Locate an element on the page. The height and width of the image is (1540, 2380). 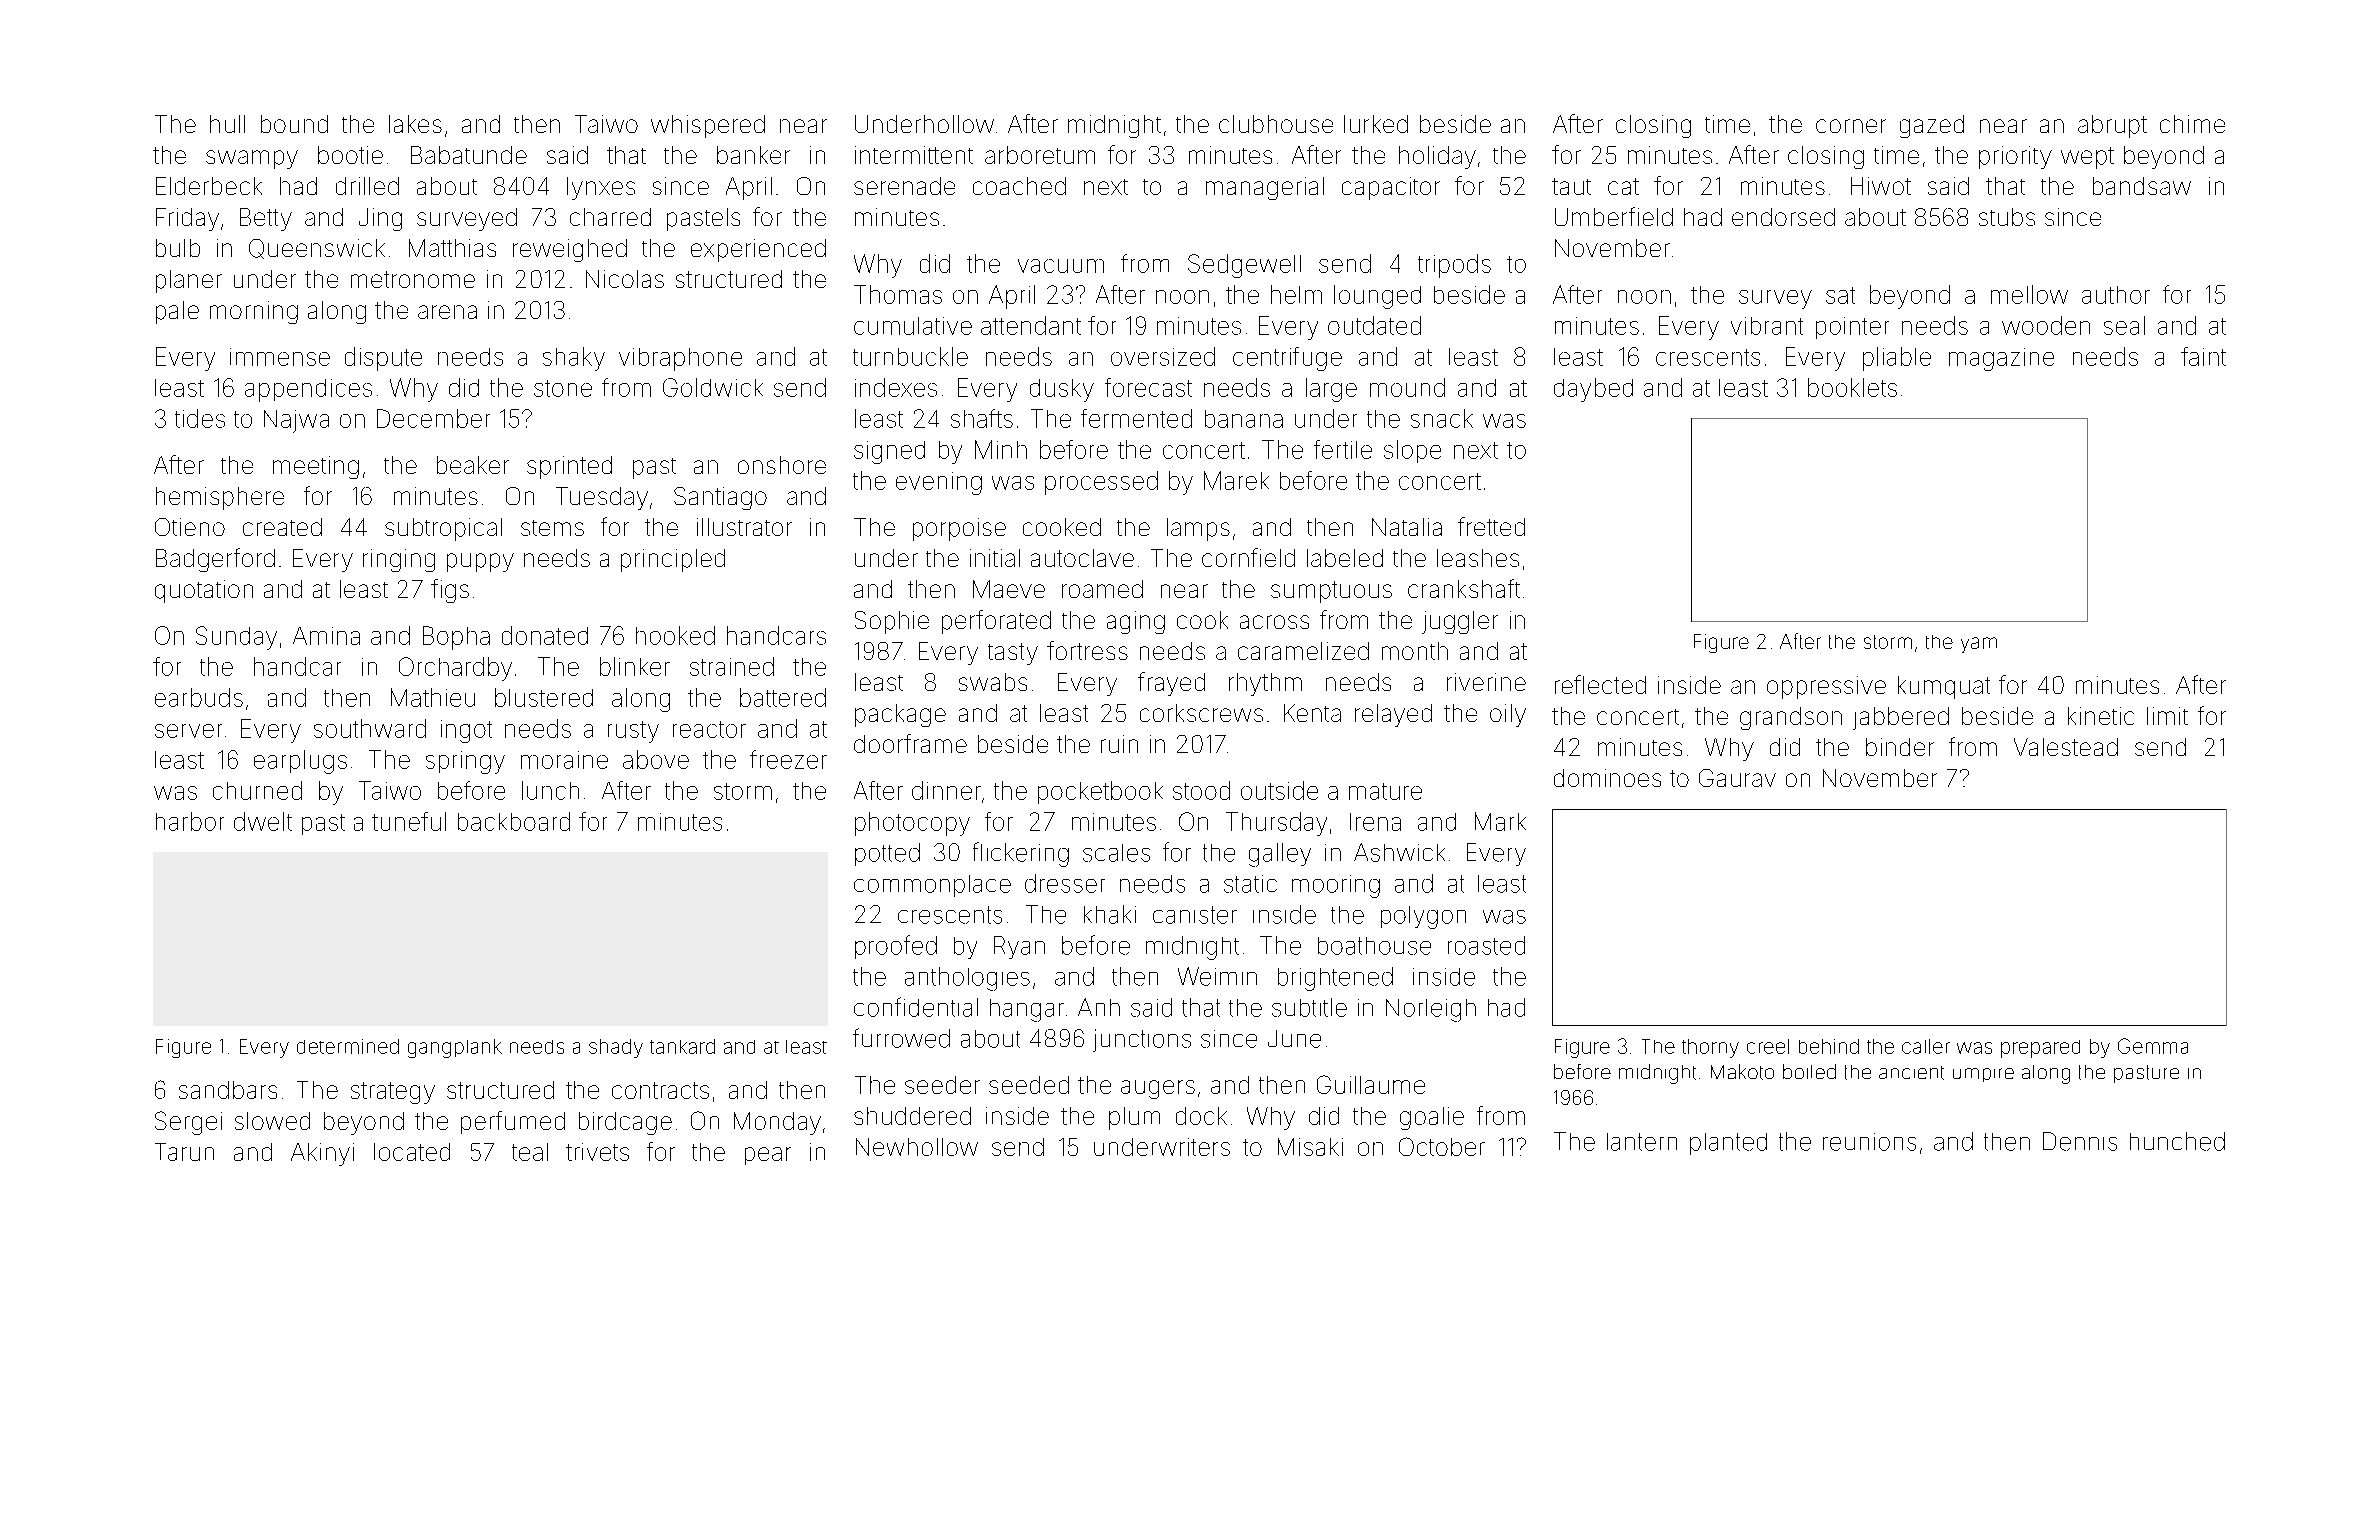
Sedgewell is located at coordinates (1244, 266).
